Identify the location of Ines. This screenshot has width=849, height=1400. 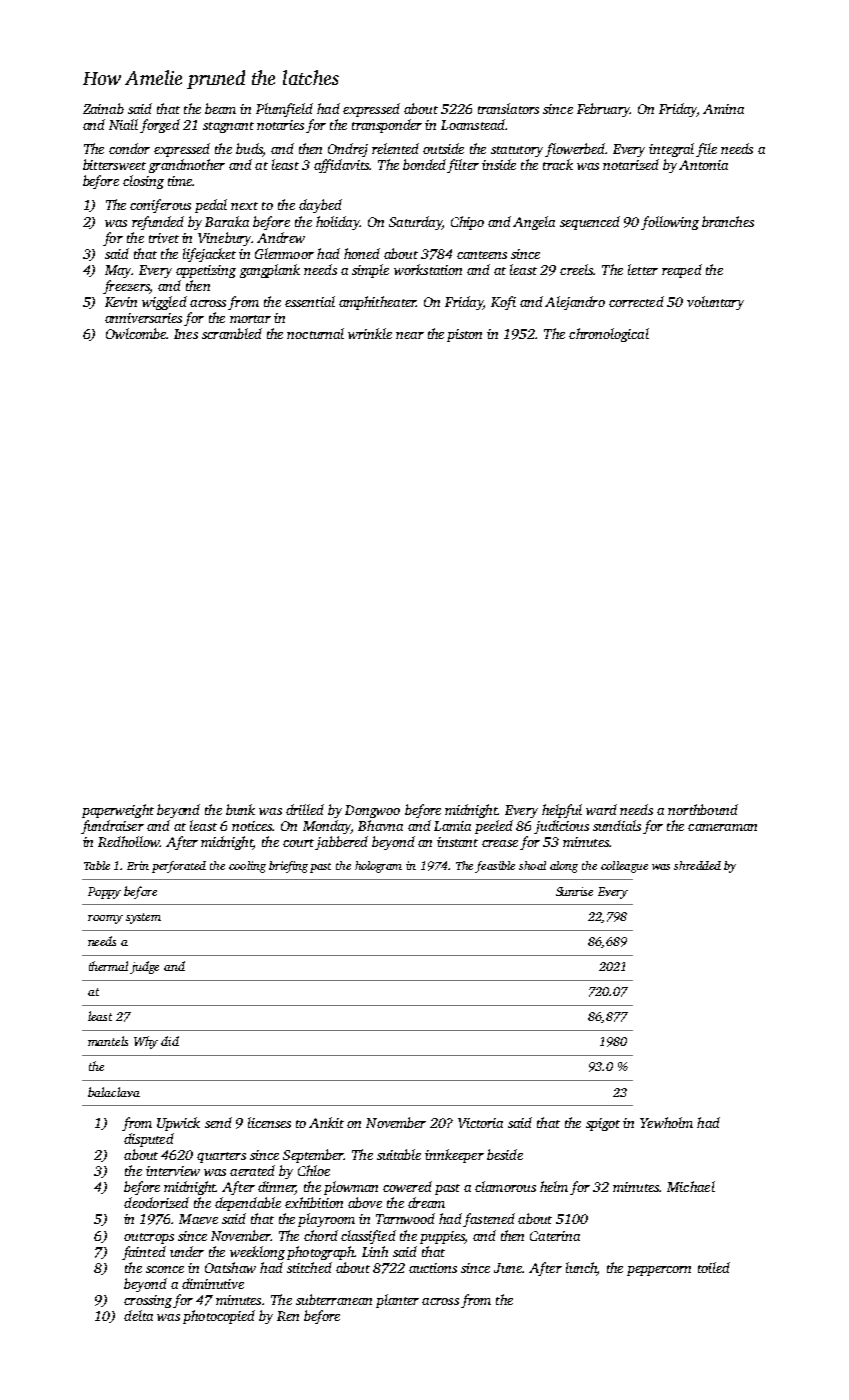
(186, 334).
